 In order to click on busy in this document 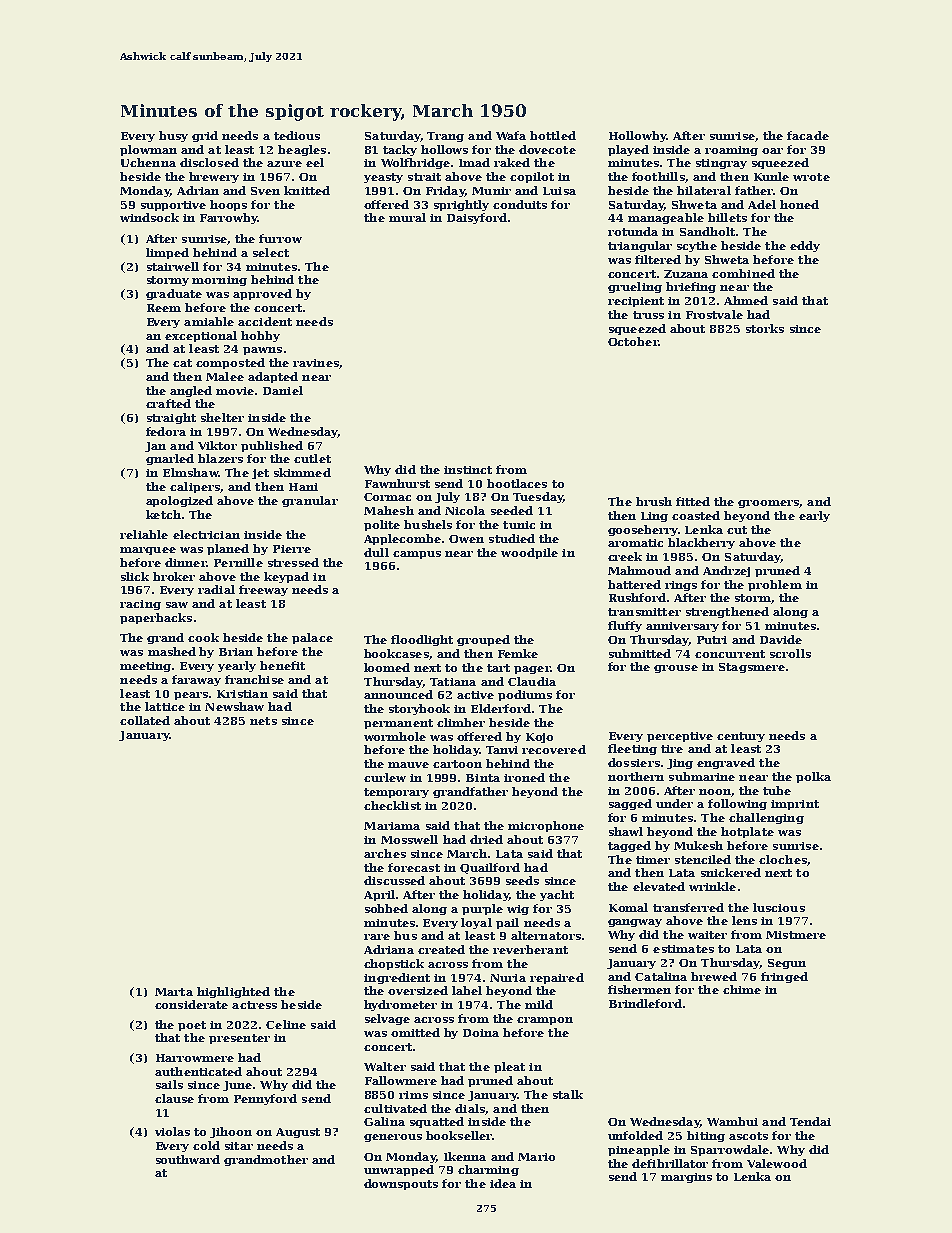, I will do `click(173, 136)`.
